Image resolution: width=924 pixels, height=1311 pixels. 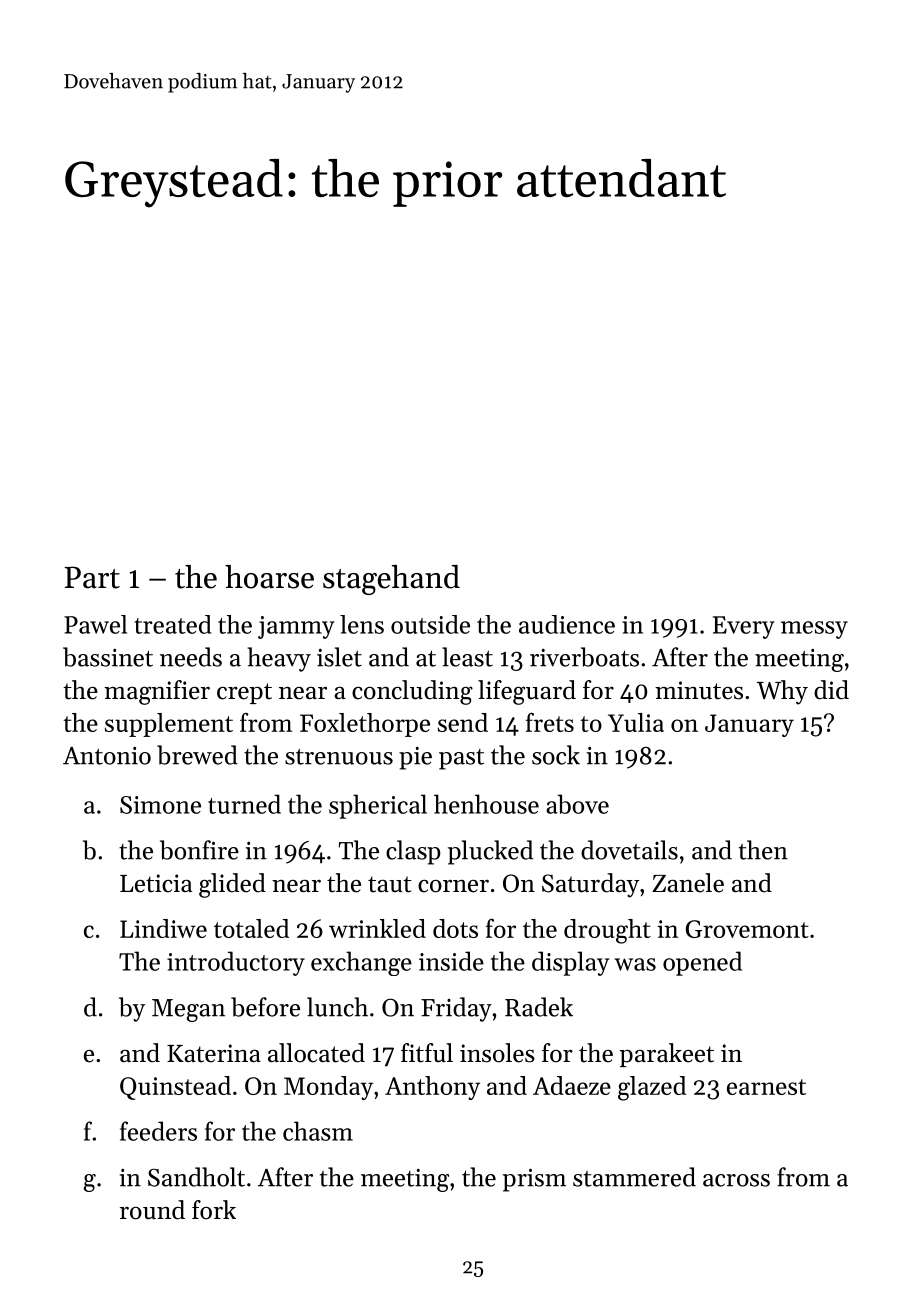 I want to click on plucked, so click(x=490, y=852).
